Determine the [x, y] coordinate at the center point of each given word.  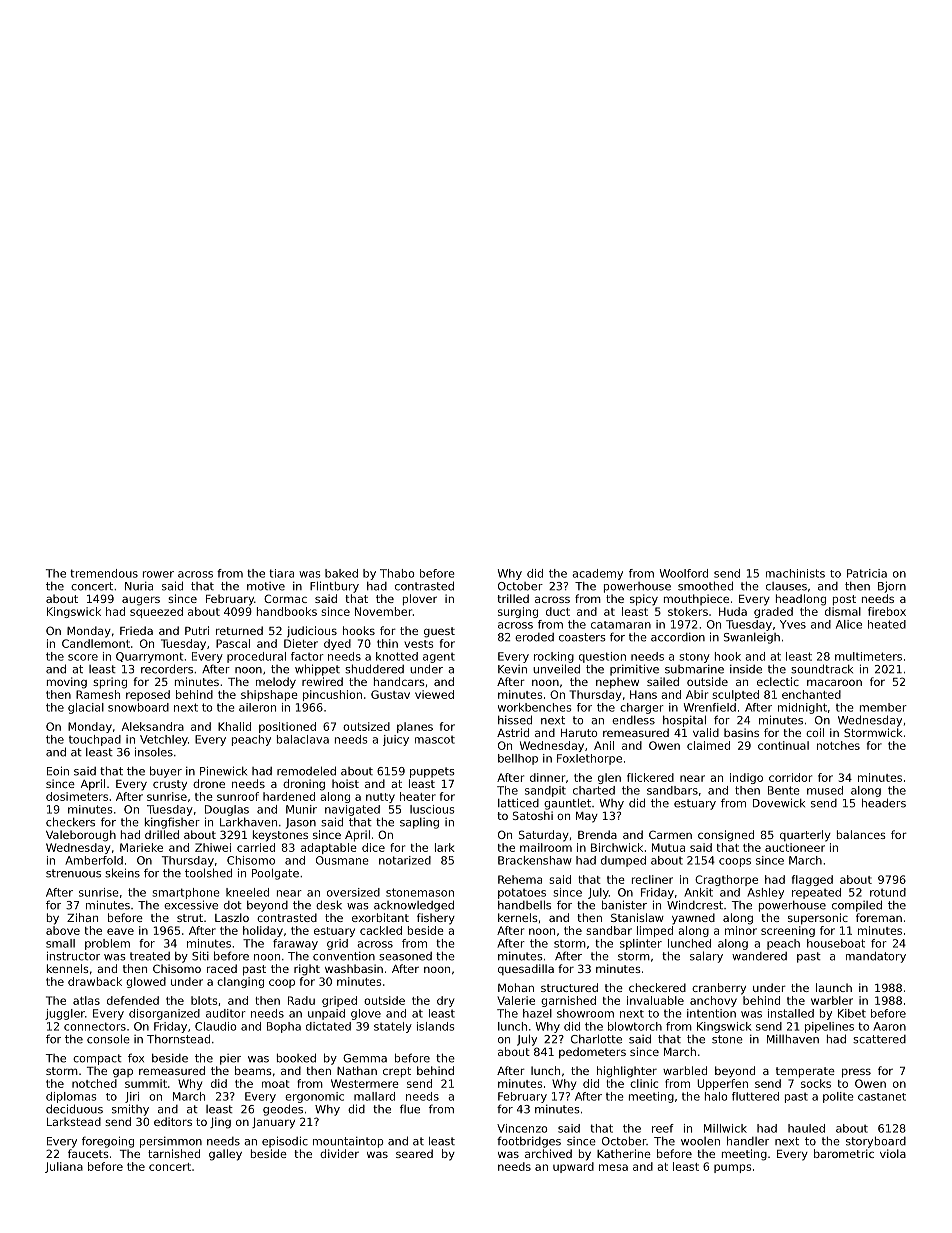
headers [884, 803]
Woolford [684, 573]
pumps [732, 1168]
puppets [432, 772]
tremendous [104, 573]
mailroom [546, 847]
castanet [882, 1097]
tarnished [174, 1153]
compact [97, 1059]
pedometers [592, 1052]
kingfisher [172, 823]
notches [838, 745]
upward [573, 1167]
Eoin [58, 771]
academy [597, 574]
